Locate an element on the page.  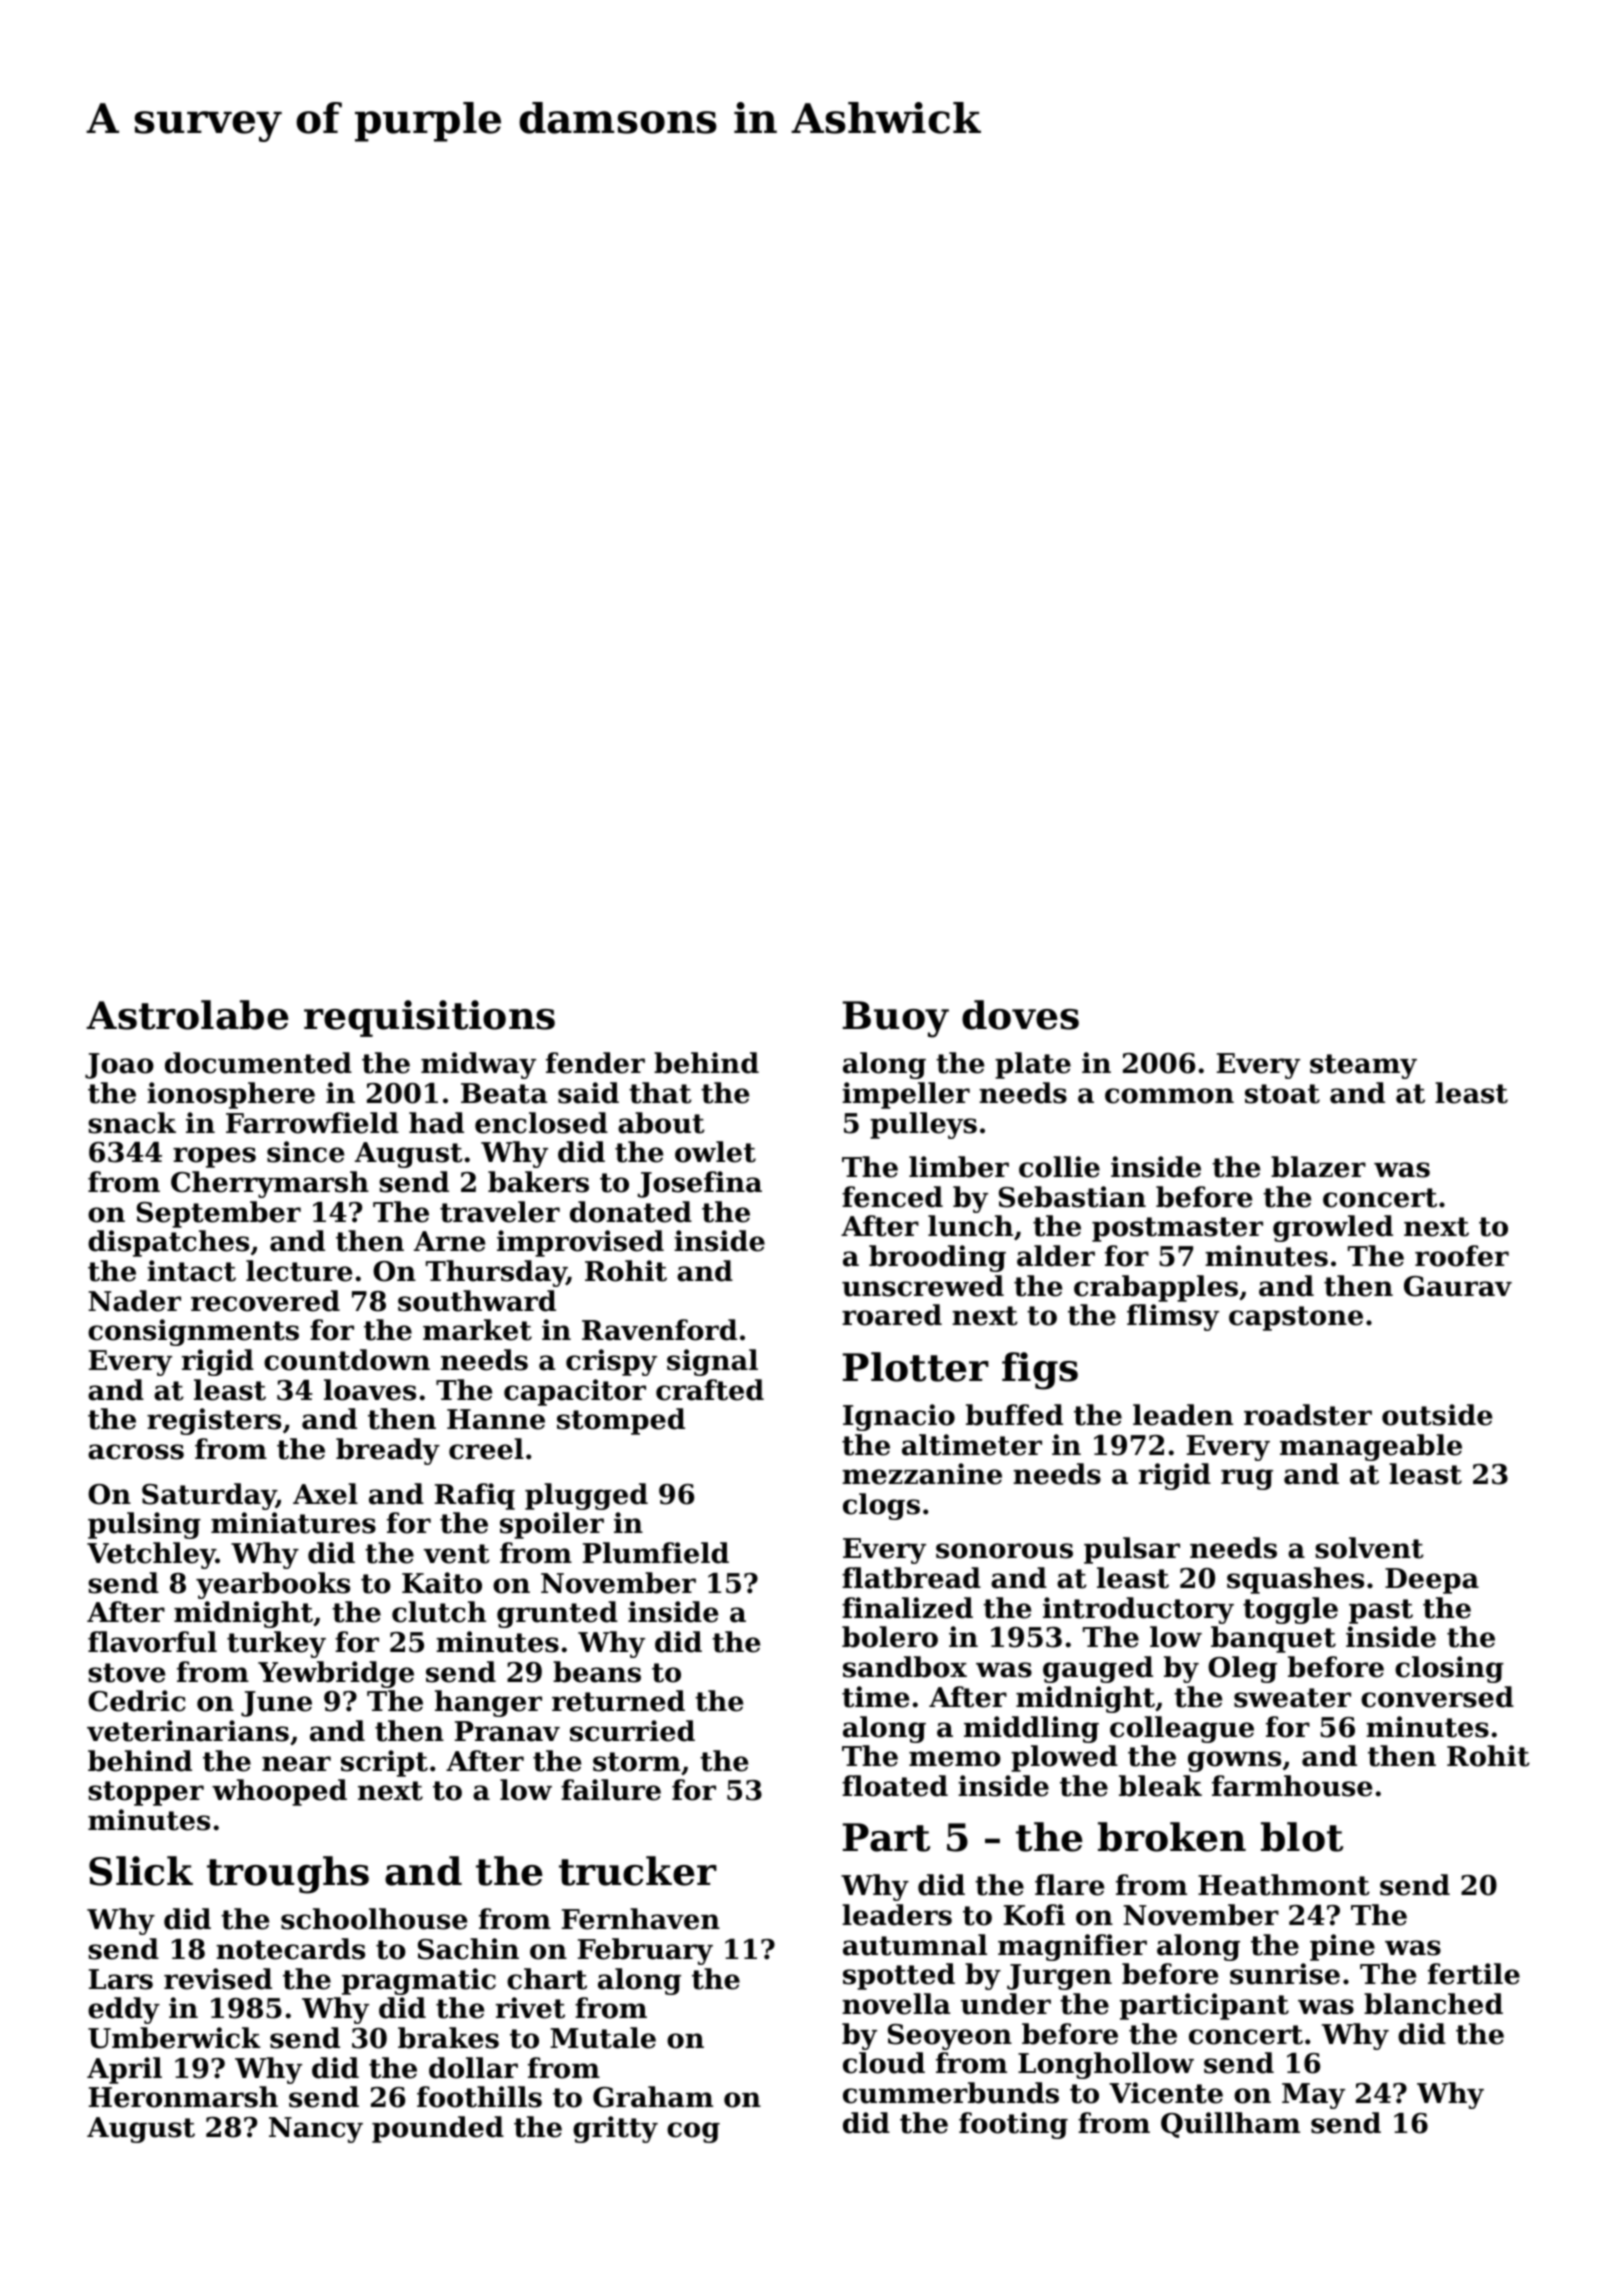
requisitions is located at coordinates (429, 1018).
